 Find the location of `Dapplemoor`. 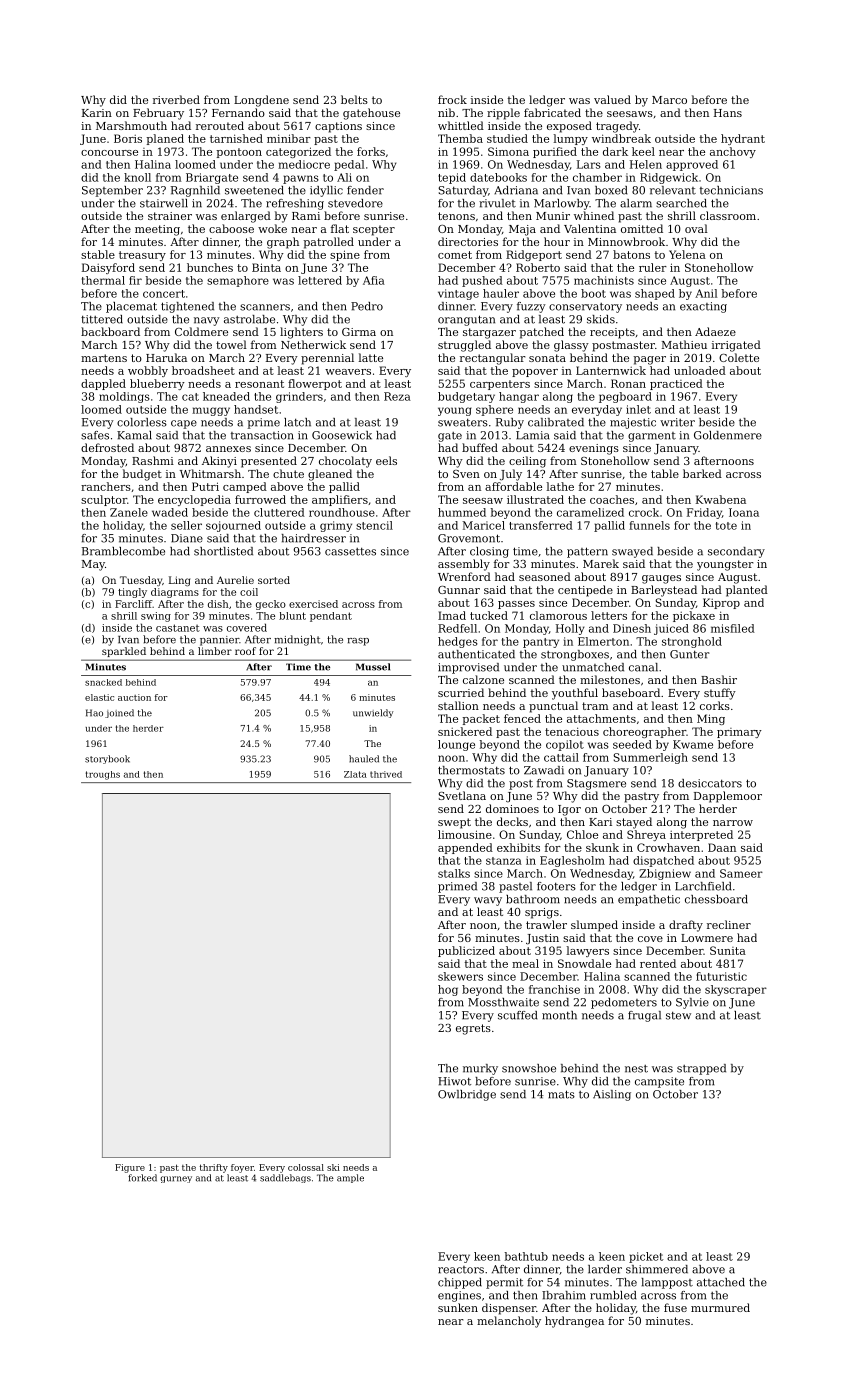

Dapplemoor is located at coordinates (728, 797).
